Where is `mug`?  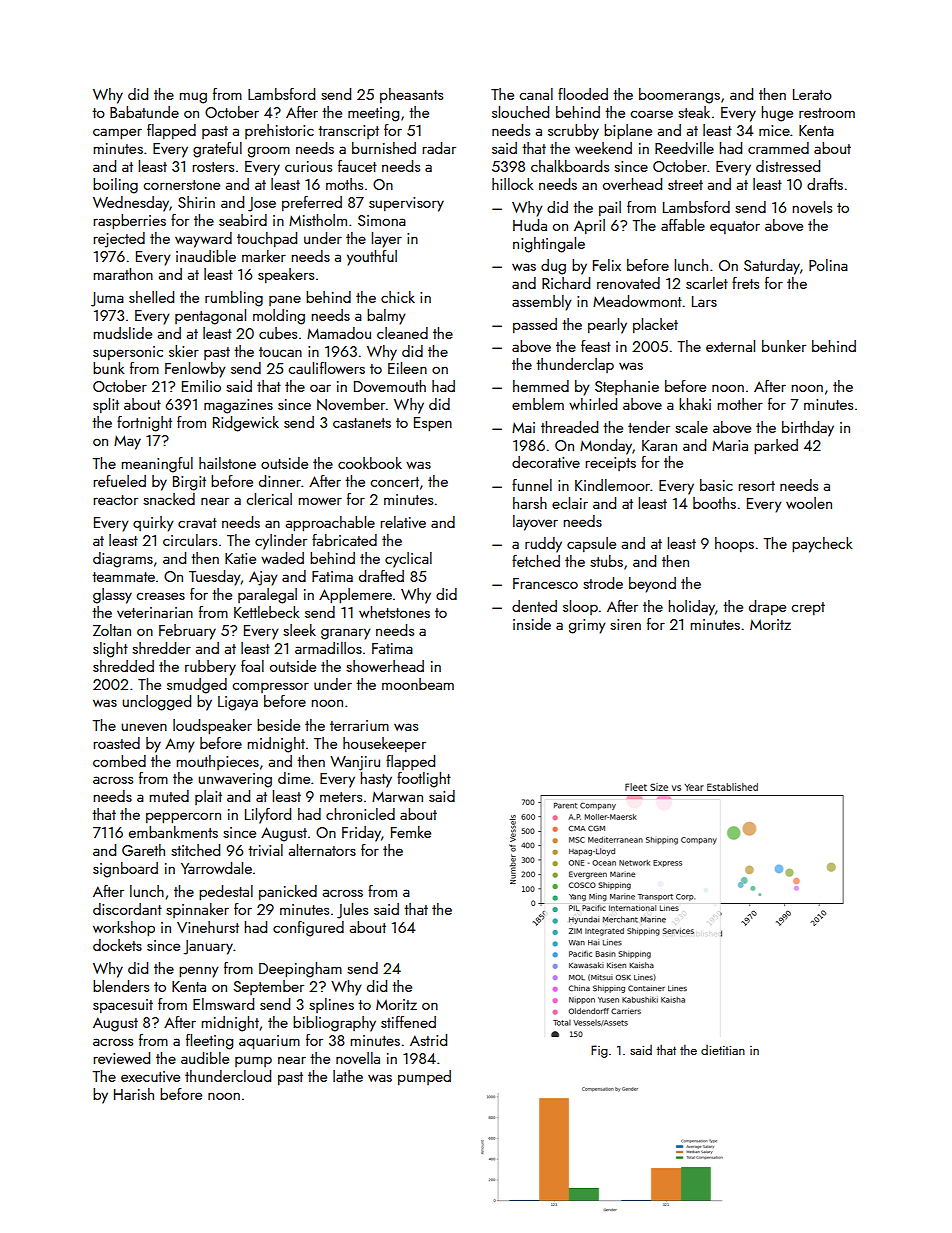 mug is located at coordinates (193, 98).
